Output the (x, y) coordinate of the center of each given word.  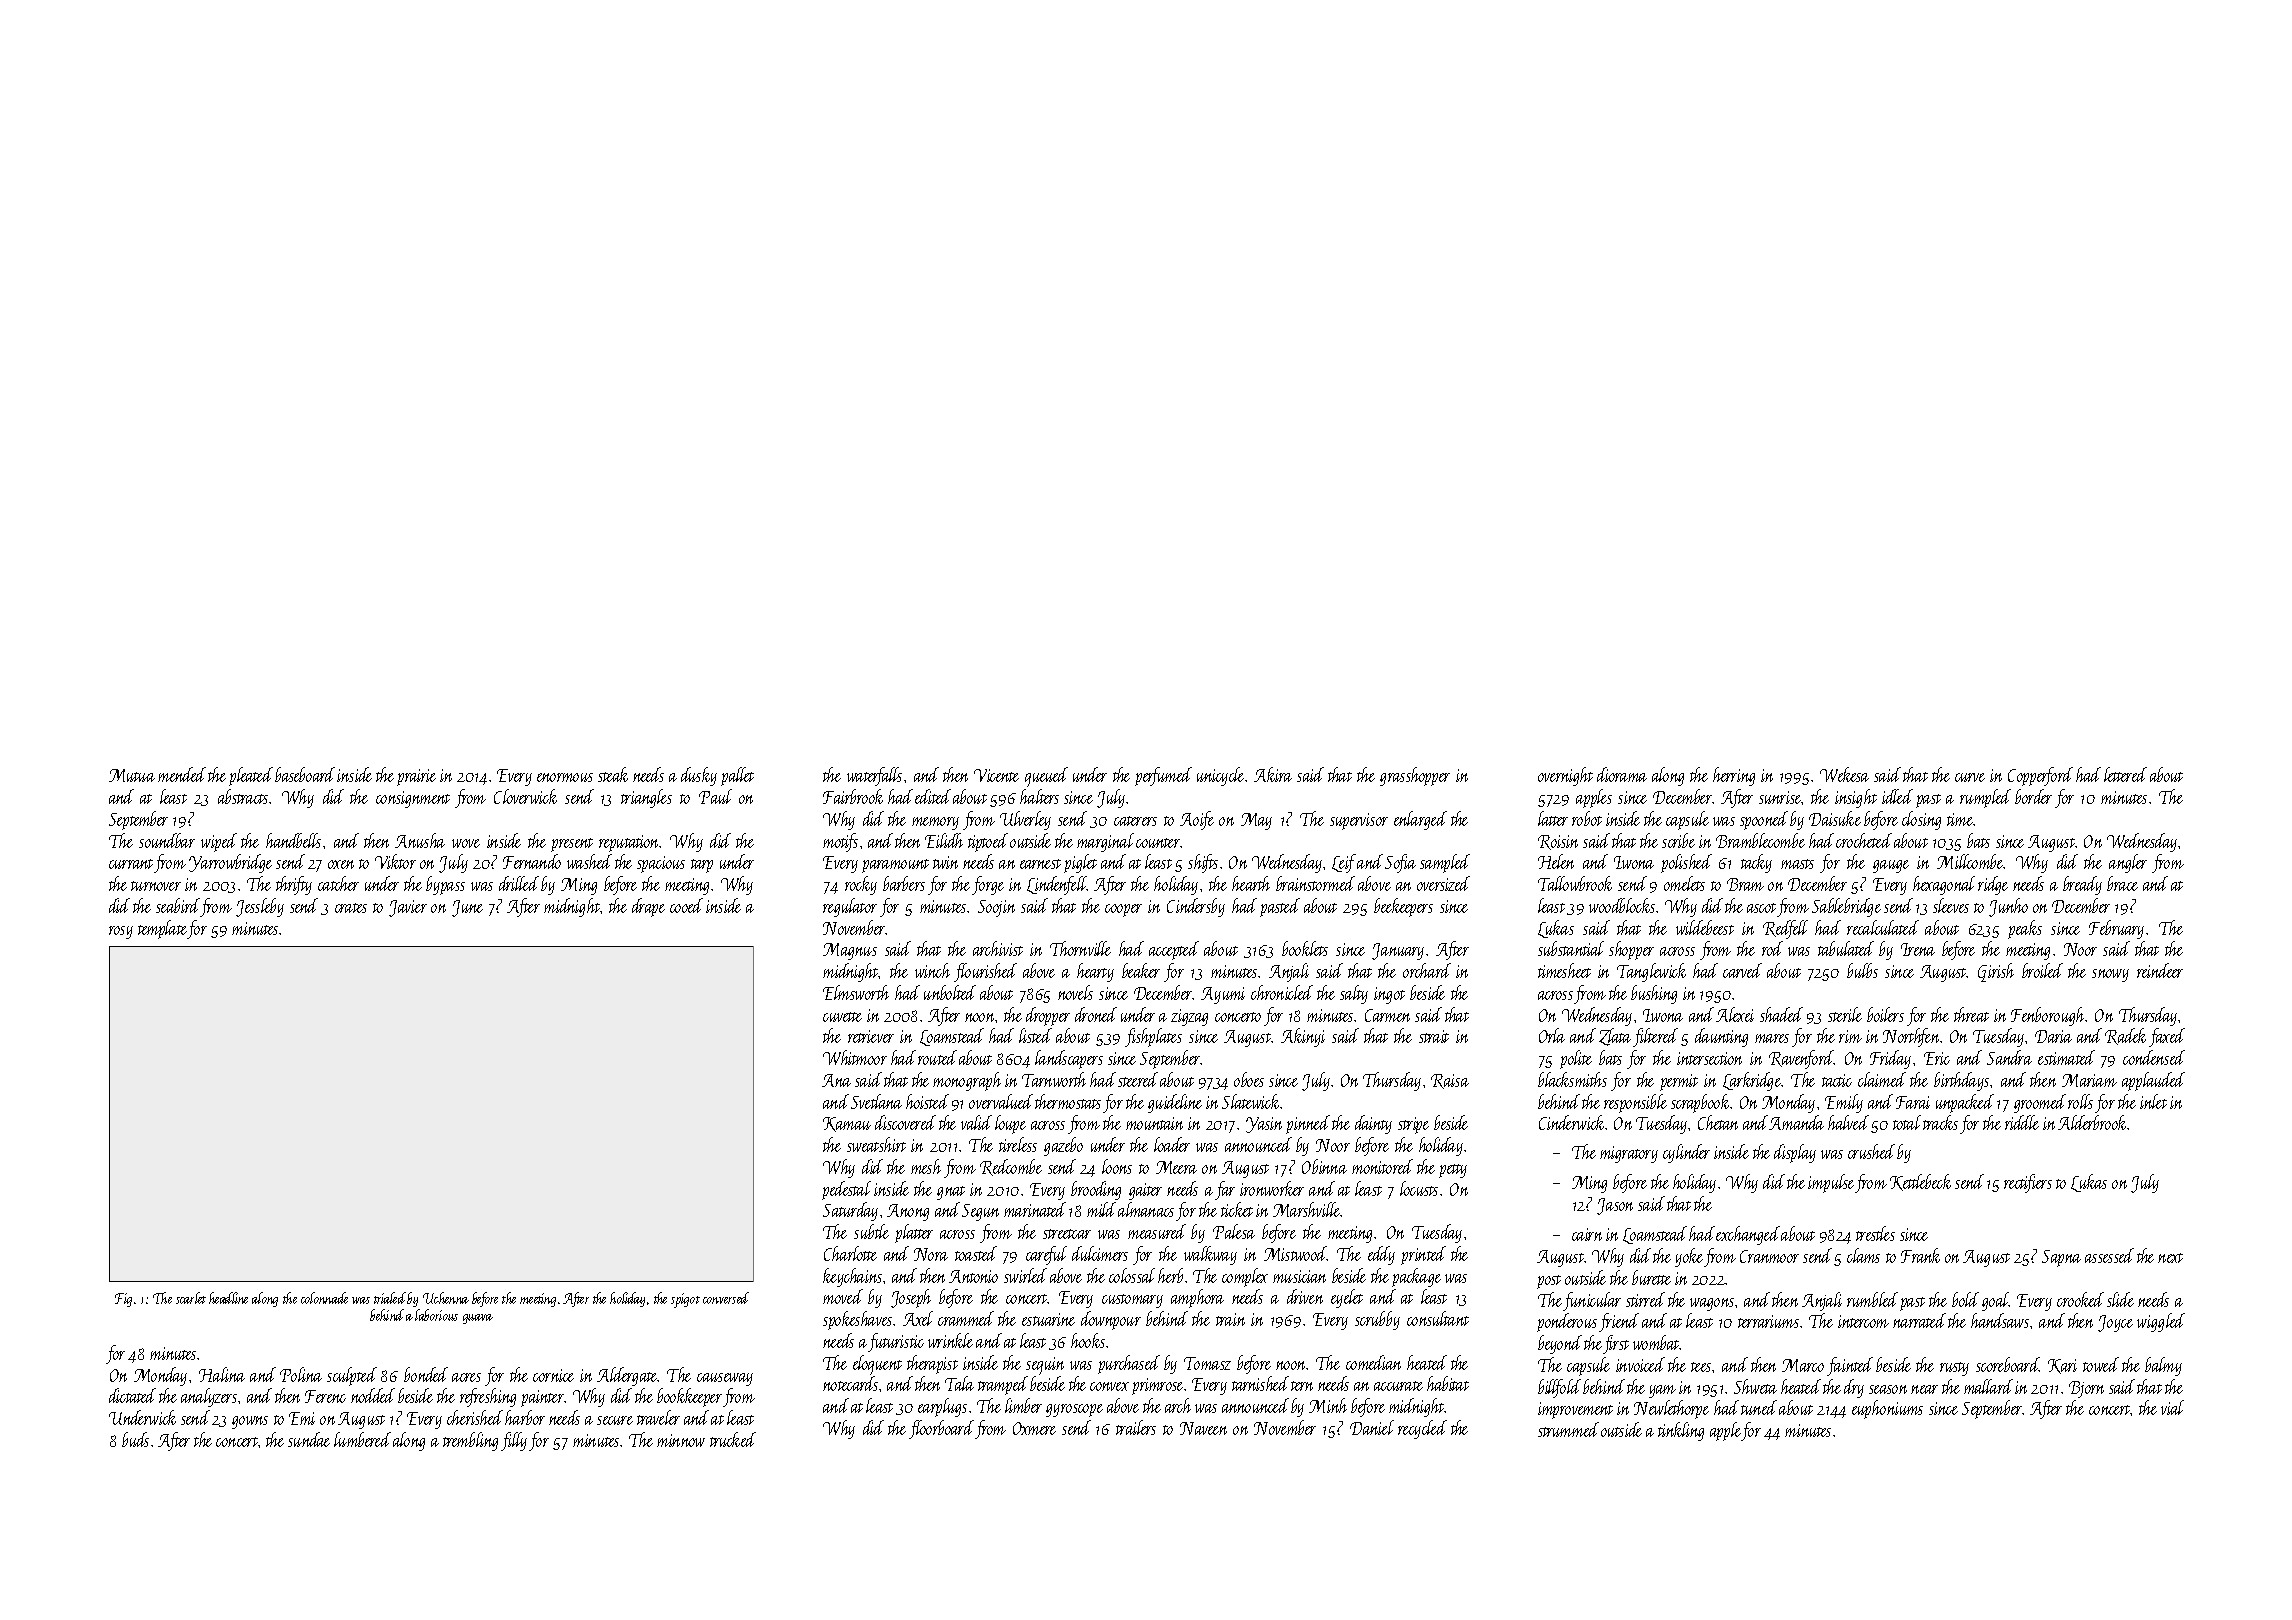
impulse (1831, 1183)
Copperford (2040, 776)
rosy (121, 932)
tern (1302, 1386)
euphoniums (1887, 1409)
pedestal (846, 1190)
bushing (1654, 994)
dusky (699, 776)
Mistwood (1295, 1253)
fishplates (1153, 1037)
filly (514, 1441)
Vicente (996, 775)
